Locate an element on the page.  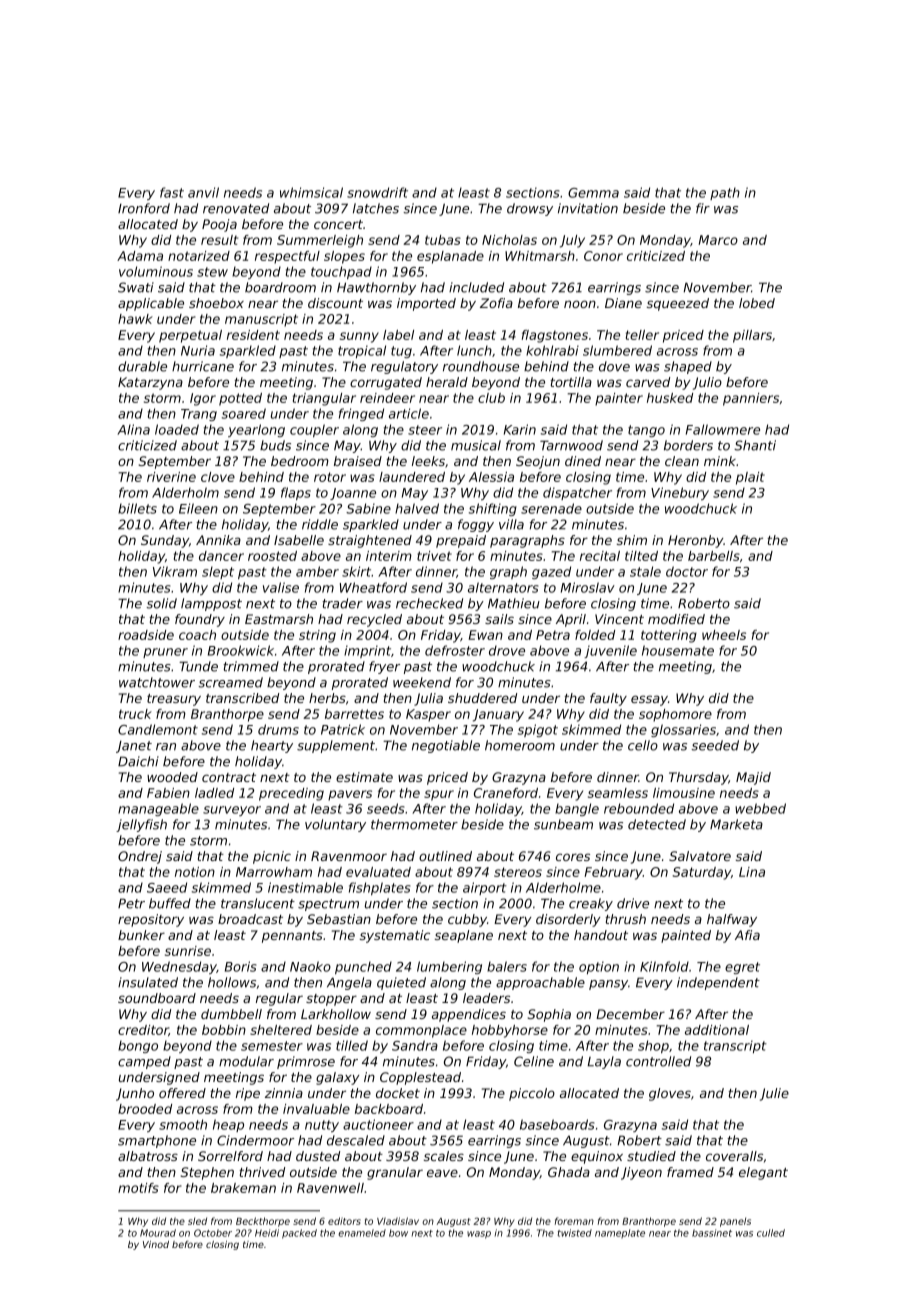
systematic is located at coordinates (395, 936).
